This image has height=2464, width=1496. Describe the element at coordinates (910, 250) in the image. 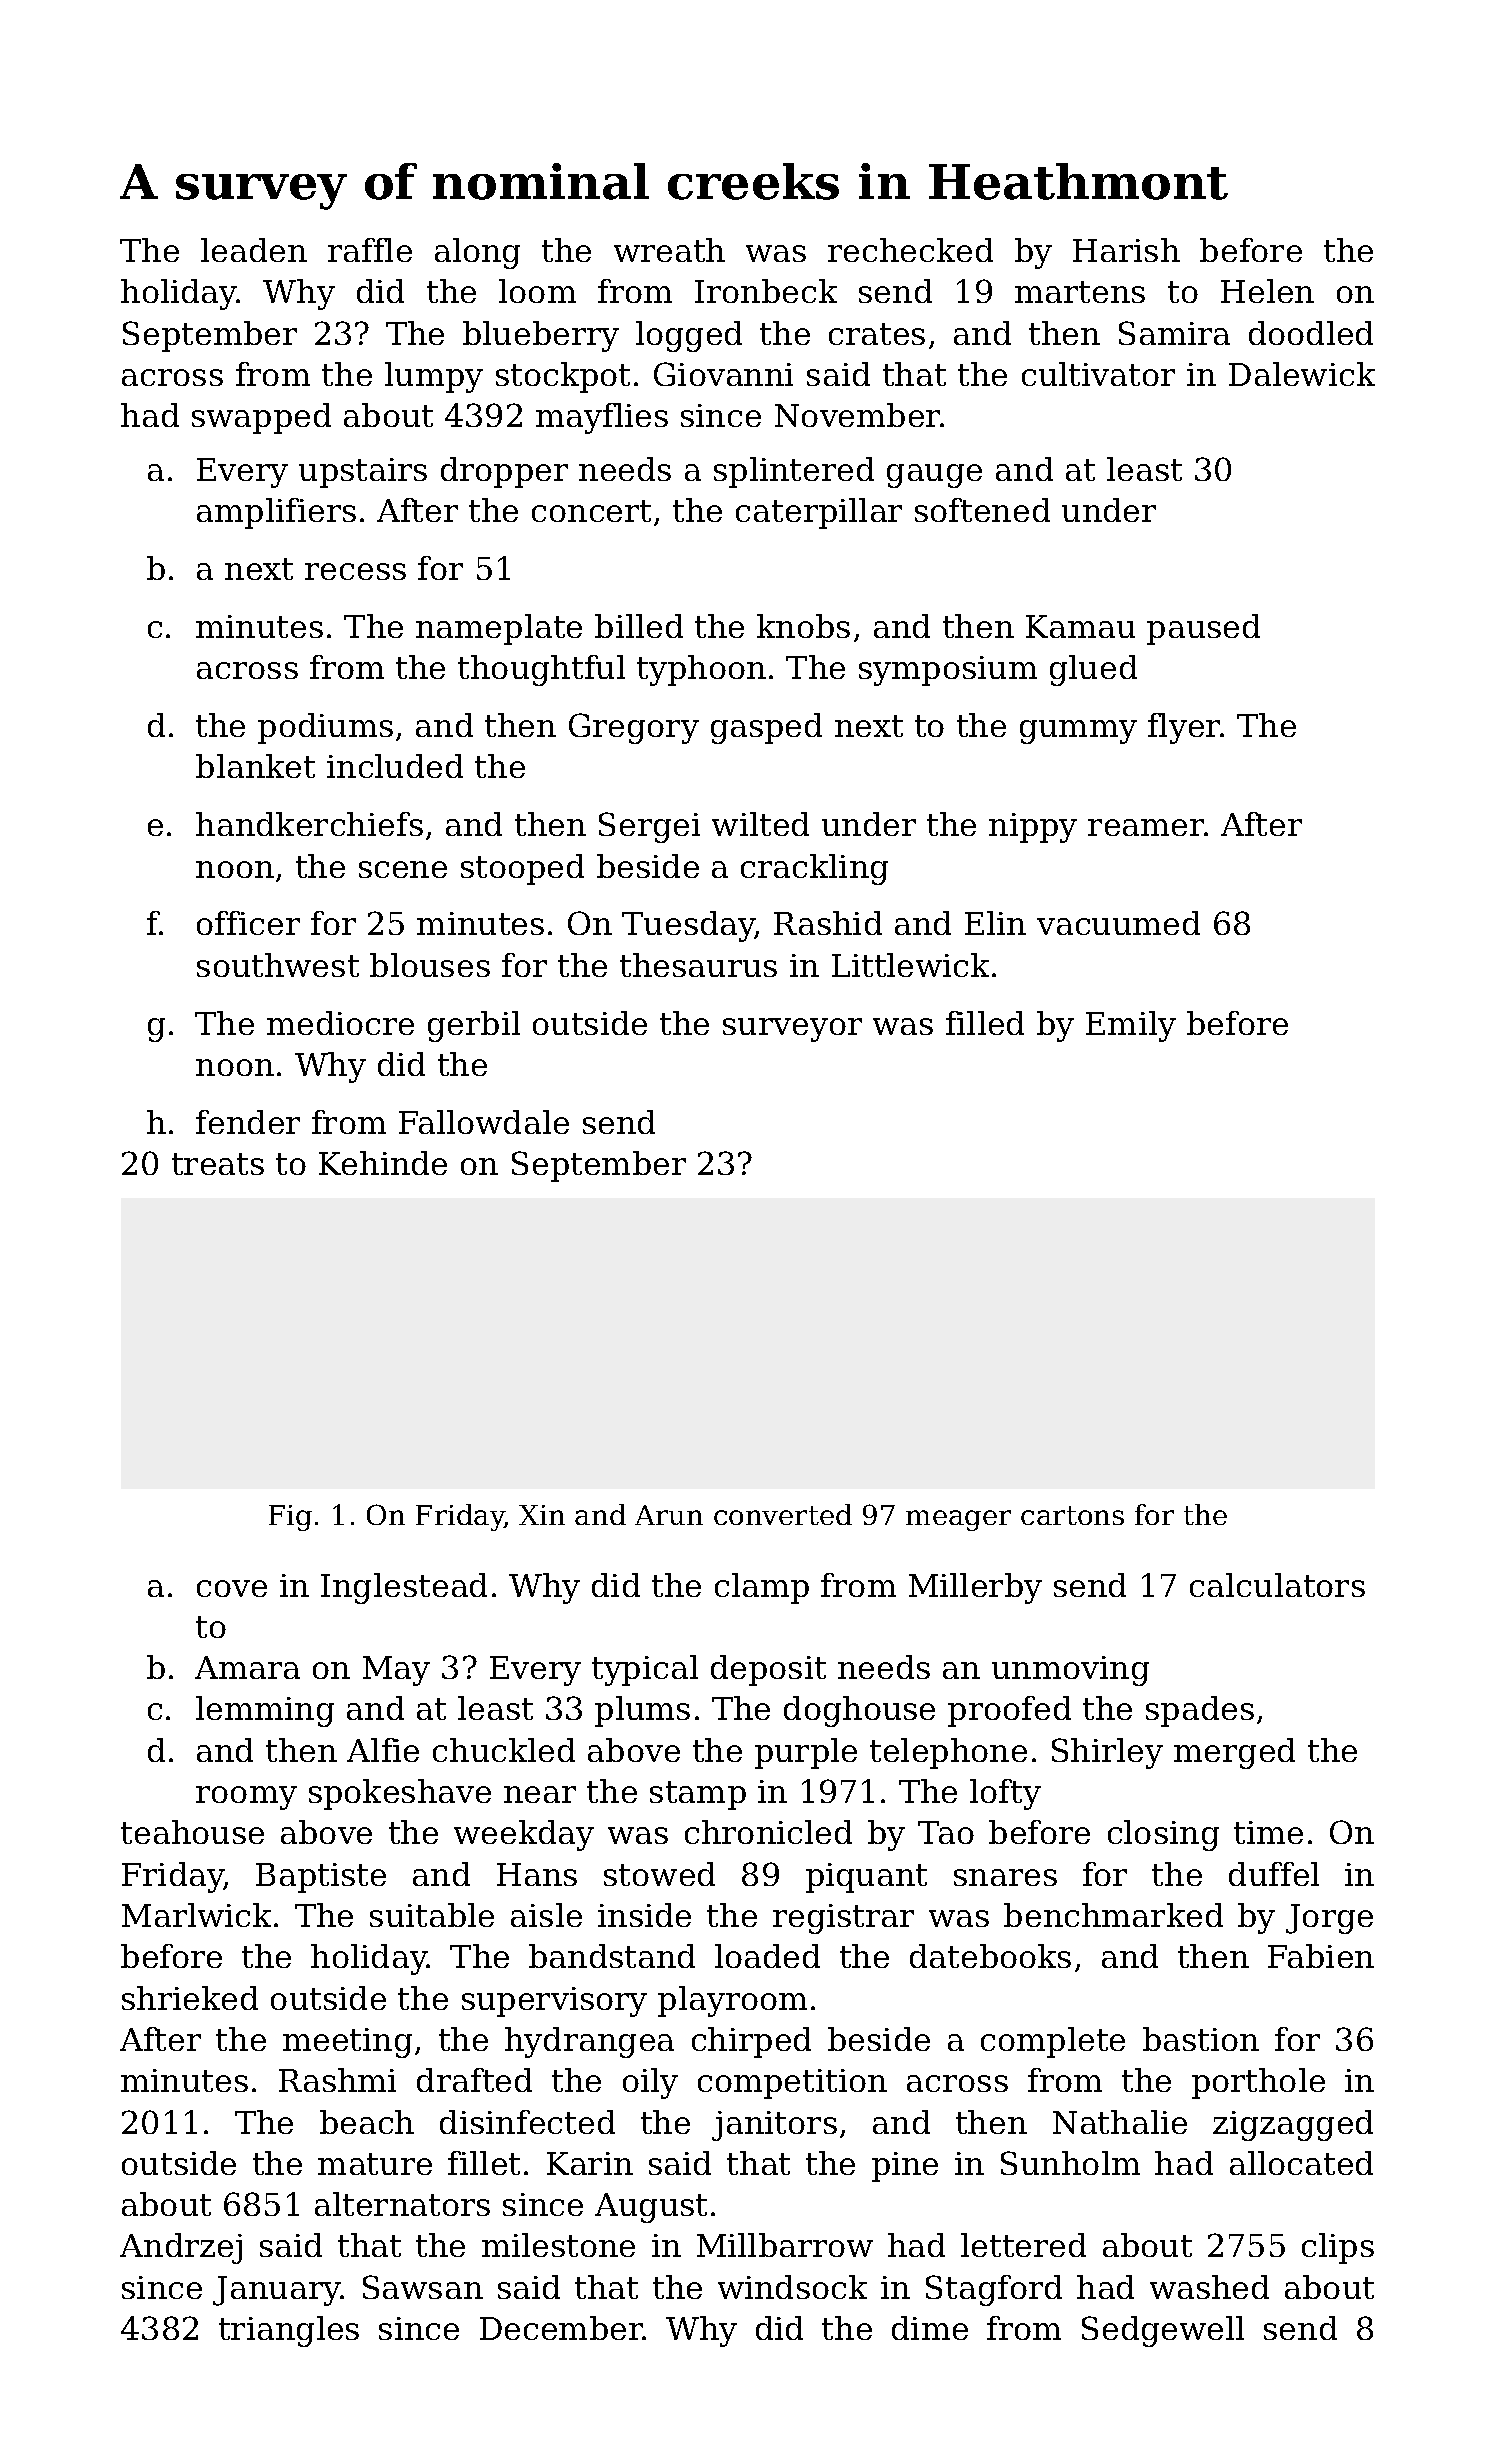

I see `rechecked` at that location.
